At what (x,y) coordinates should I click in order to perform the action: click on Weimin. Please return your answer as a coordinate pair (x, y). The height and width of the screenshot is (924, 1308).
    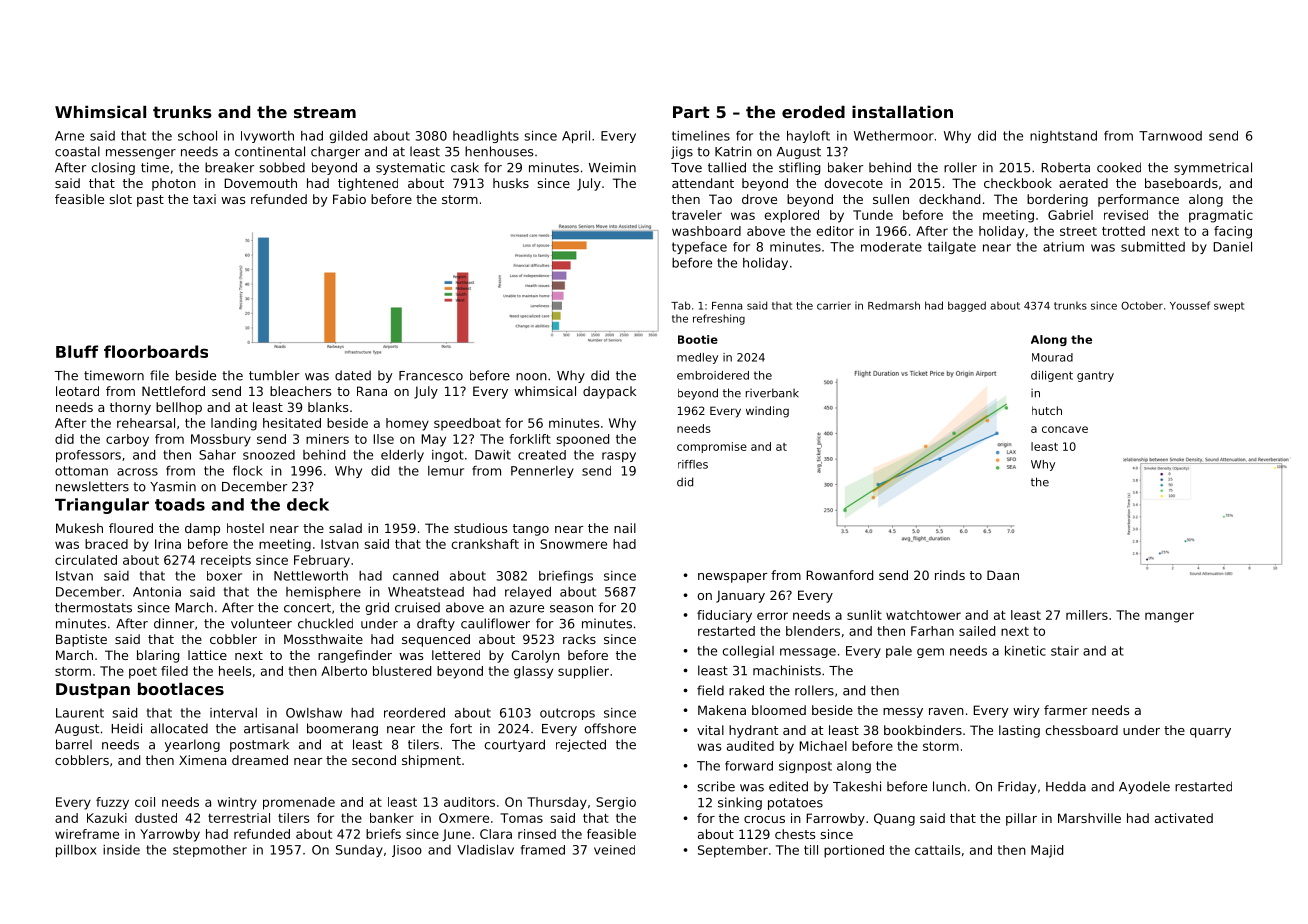
    Looking at the image, I should click on (612, 167).
